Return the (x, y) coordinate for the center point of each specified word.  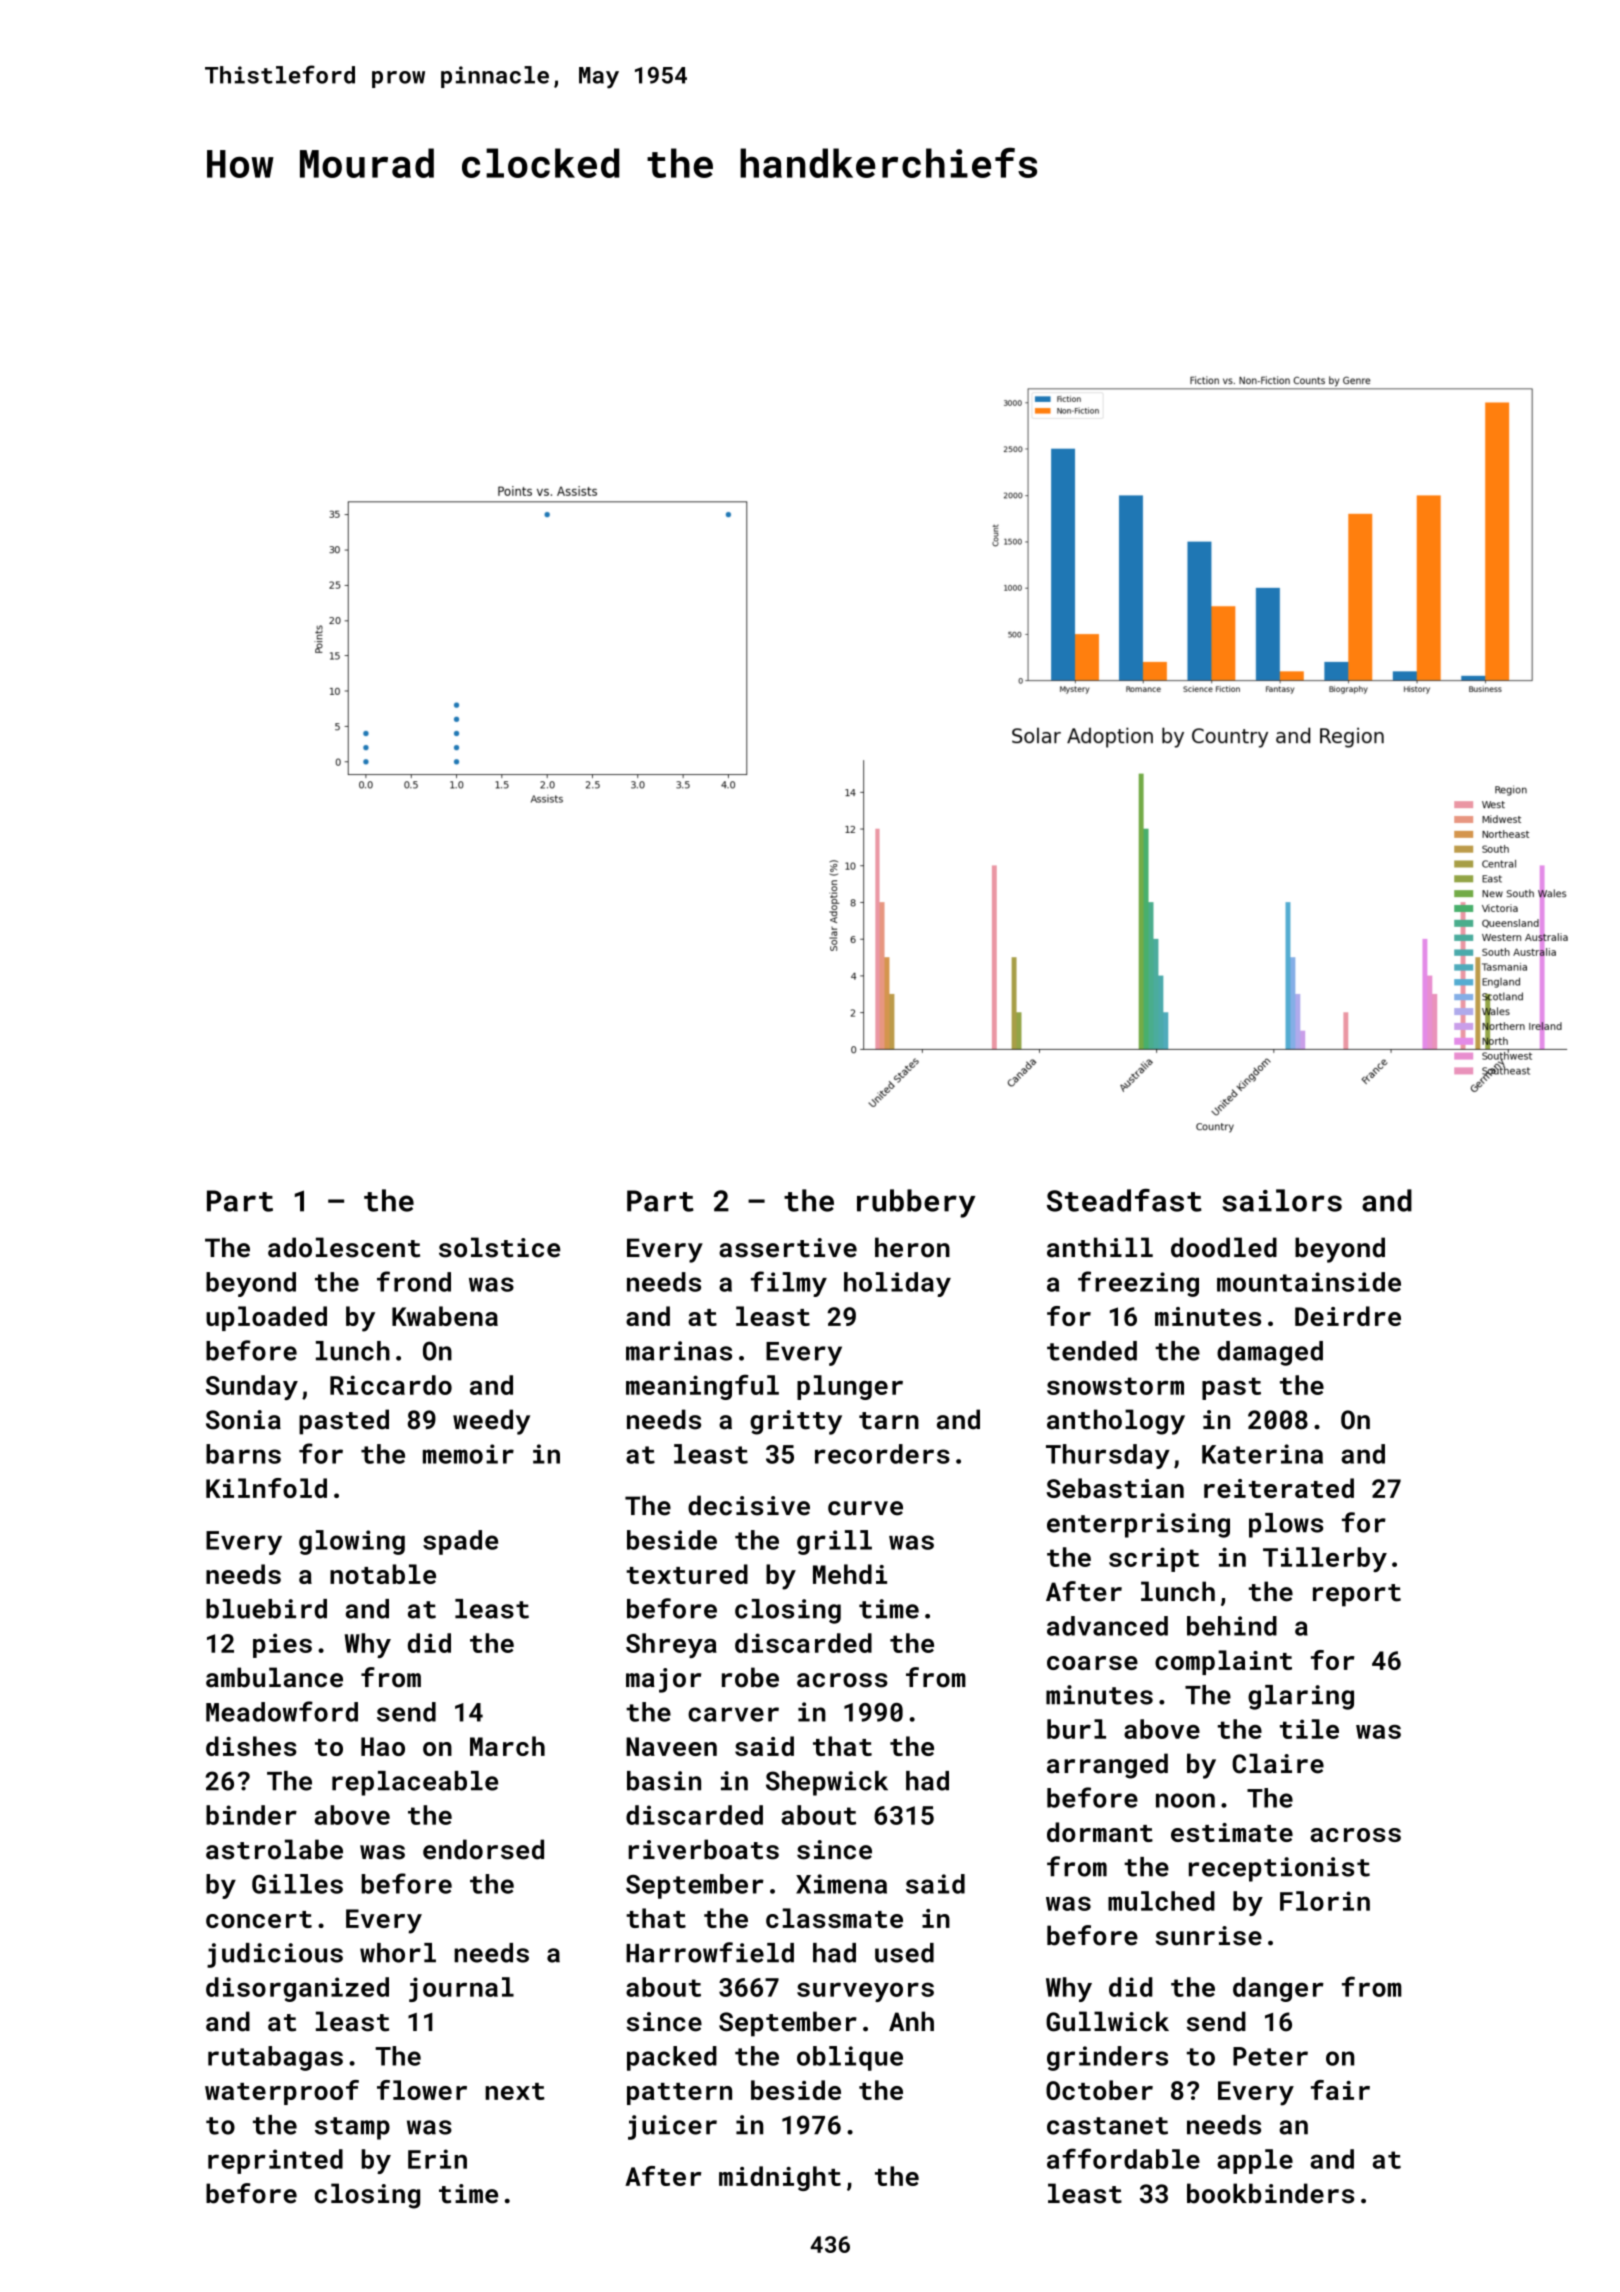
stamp (352, 2128)
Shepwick (827, 1783)
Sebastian (1115, 1488)
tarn (889, 1421)
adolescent (344, 1247)
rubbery (916, 1203)
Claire (1278, 1763)
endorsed (483, 1849)
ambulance (274, 1677)
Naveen (671, 1746)
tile (1309, 1729)
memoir (468, 1454)
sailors (1282, 1200)
